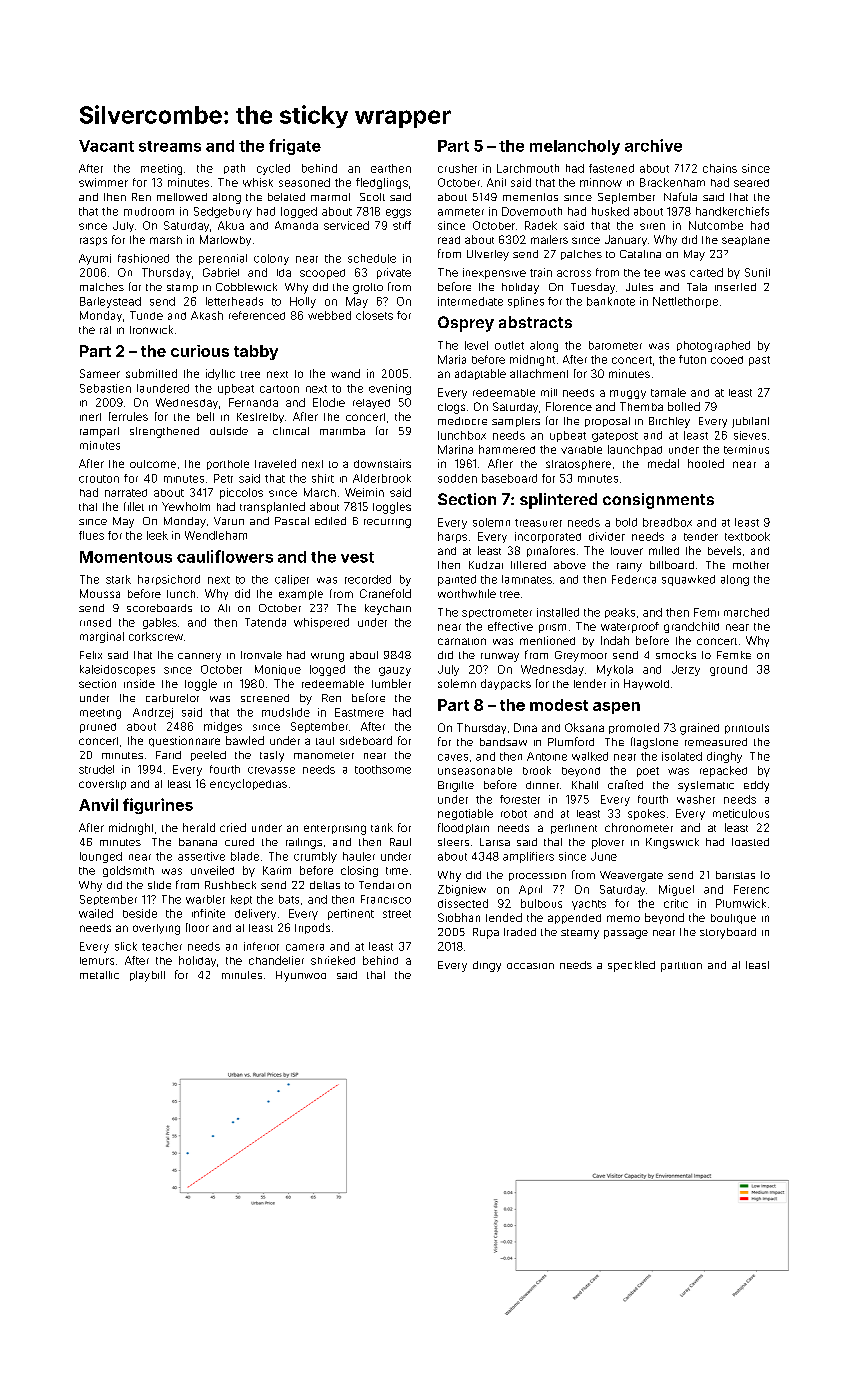 Image resolution: width=849 pixels, height=1400 pixels. I want to click on metallic, so click(99, 975).
